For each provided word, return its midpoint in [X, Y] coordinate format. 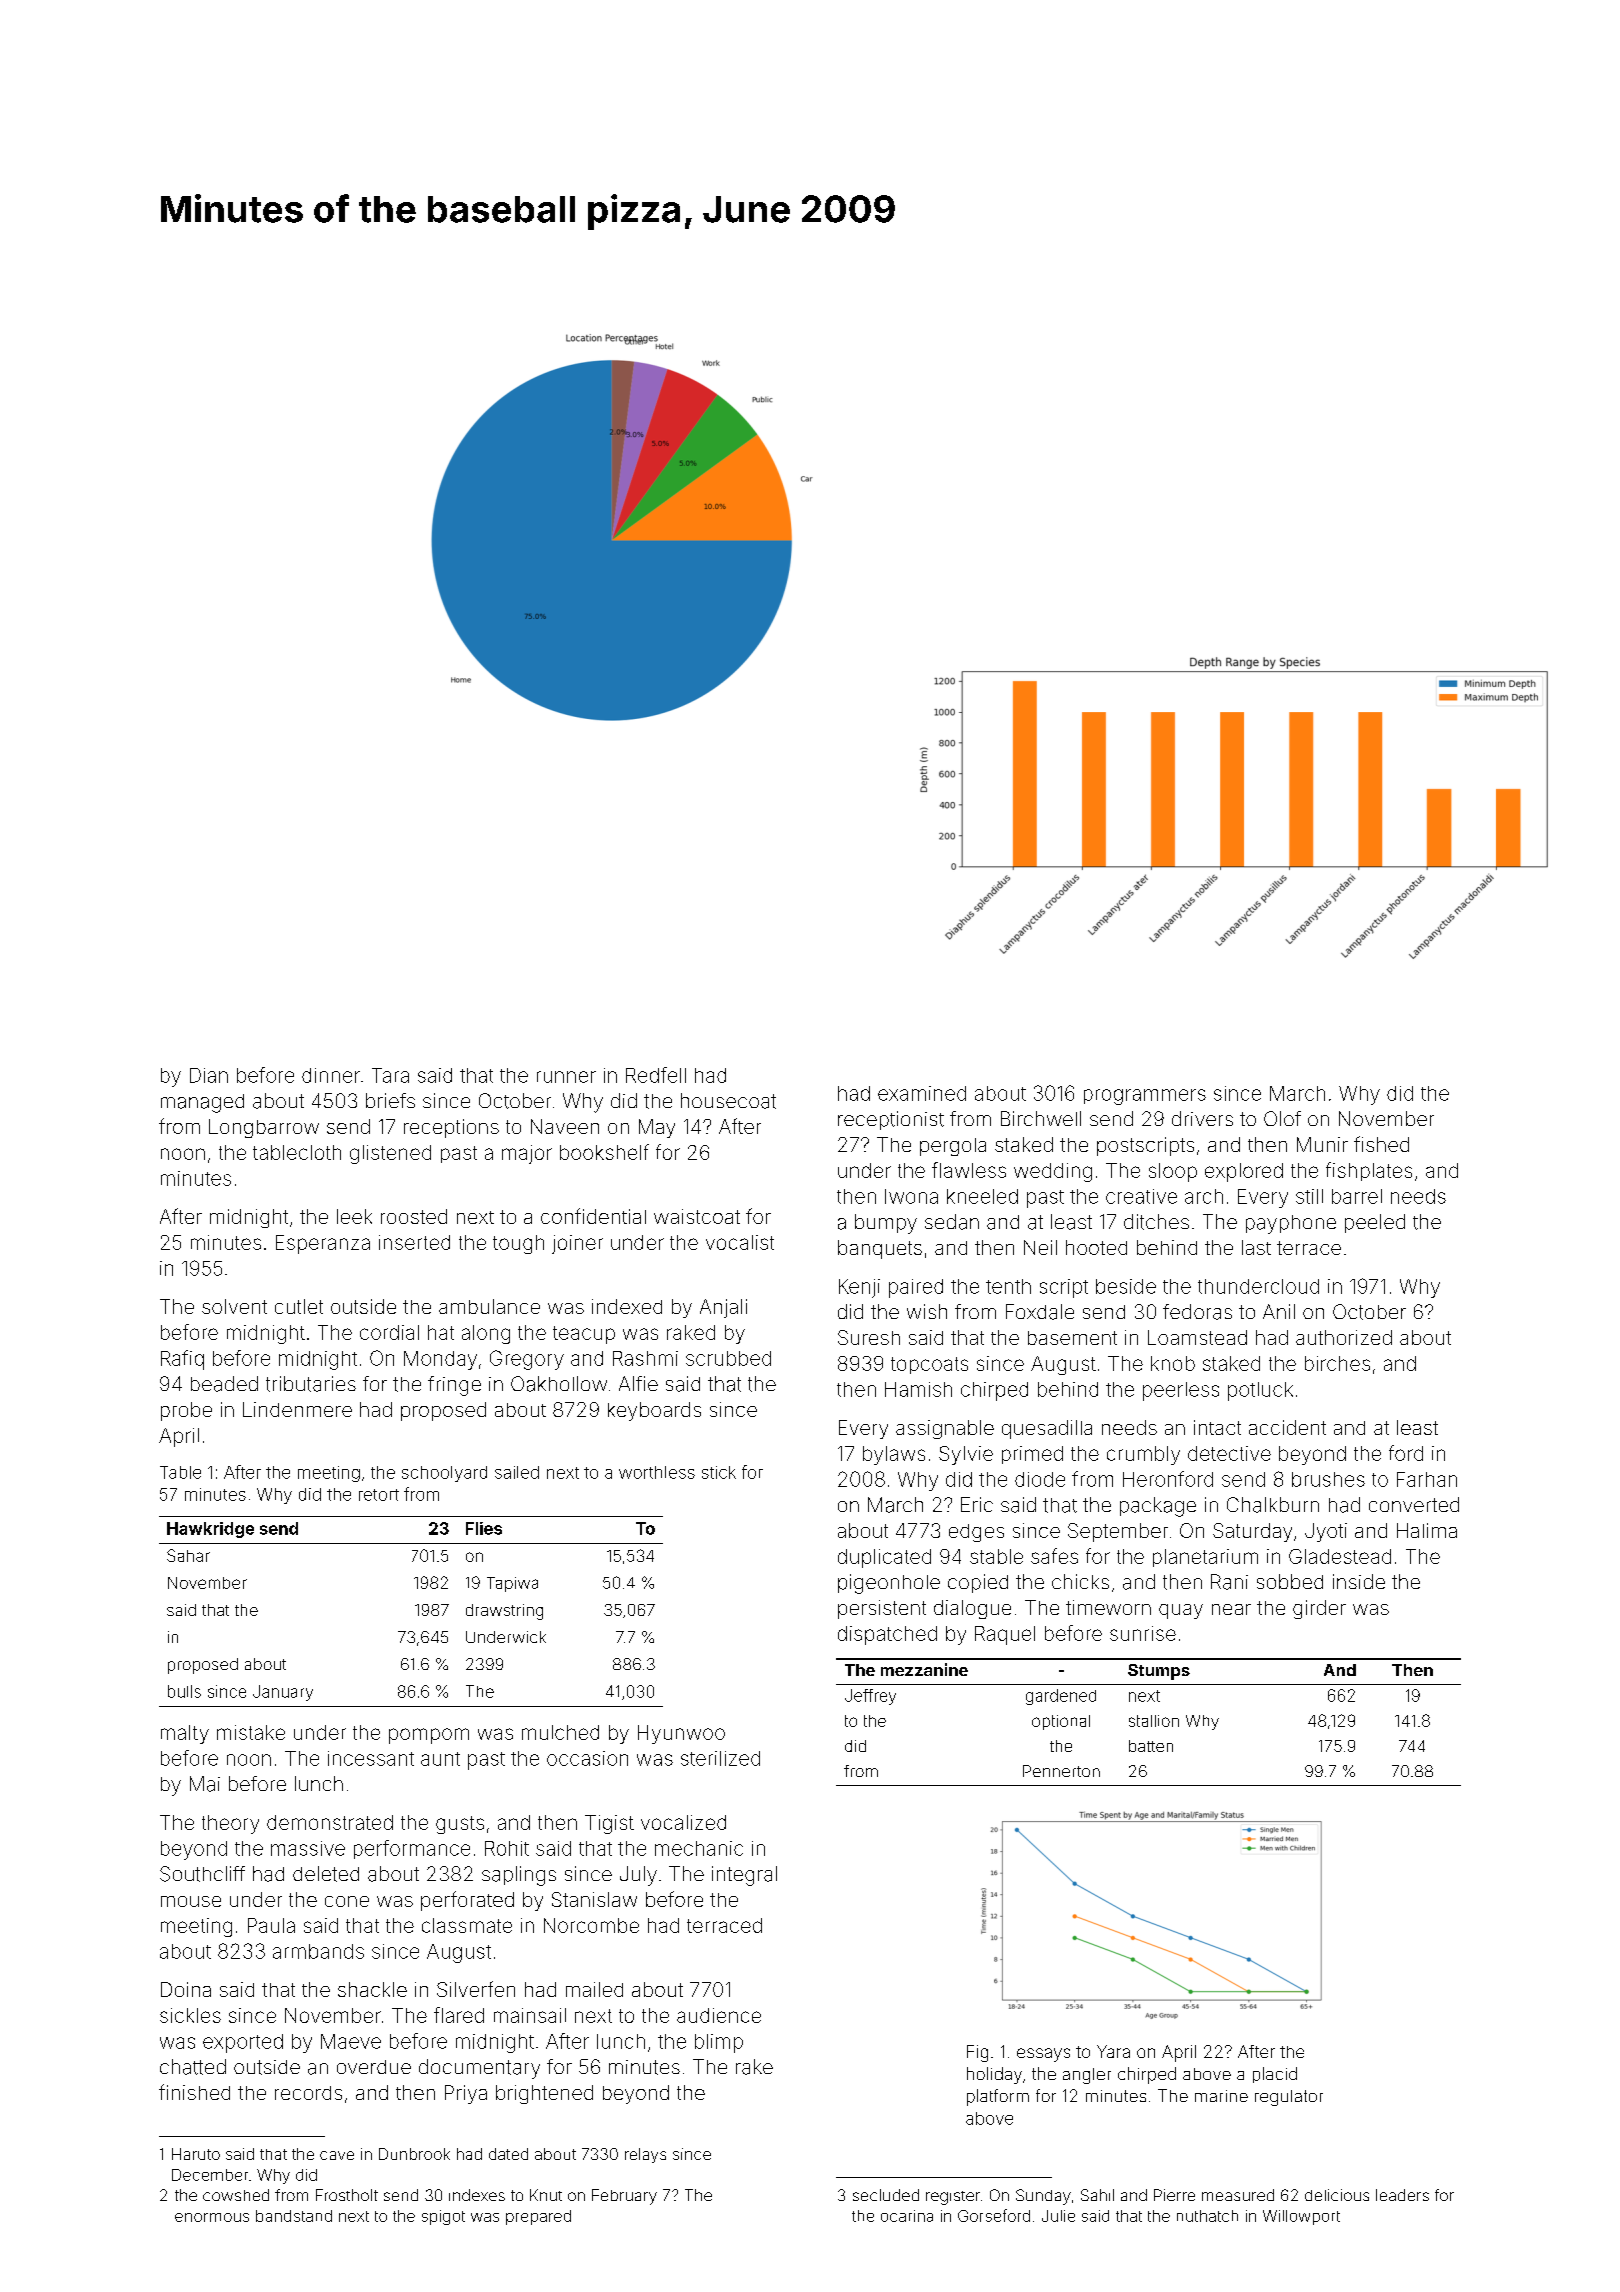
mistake [251, 1732]
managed [202, 1103]
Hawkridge [210, 1530]
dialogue [972, 1609]
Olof [1282, 1118]
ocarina [907, 2216]
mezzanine [924, 1669]
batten [1151, 1746]
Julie [1058, 2216]
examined [922, 1093]
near [1231, 1609]
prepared [538, 2217]
